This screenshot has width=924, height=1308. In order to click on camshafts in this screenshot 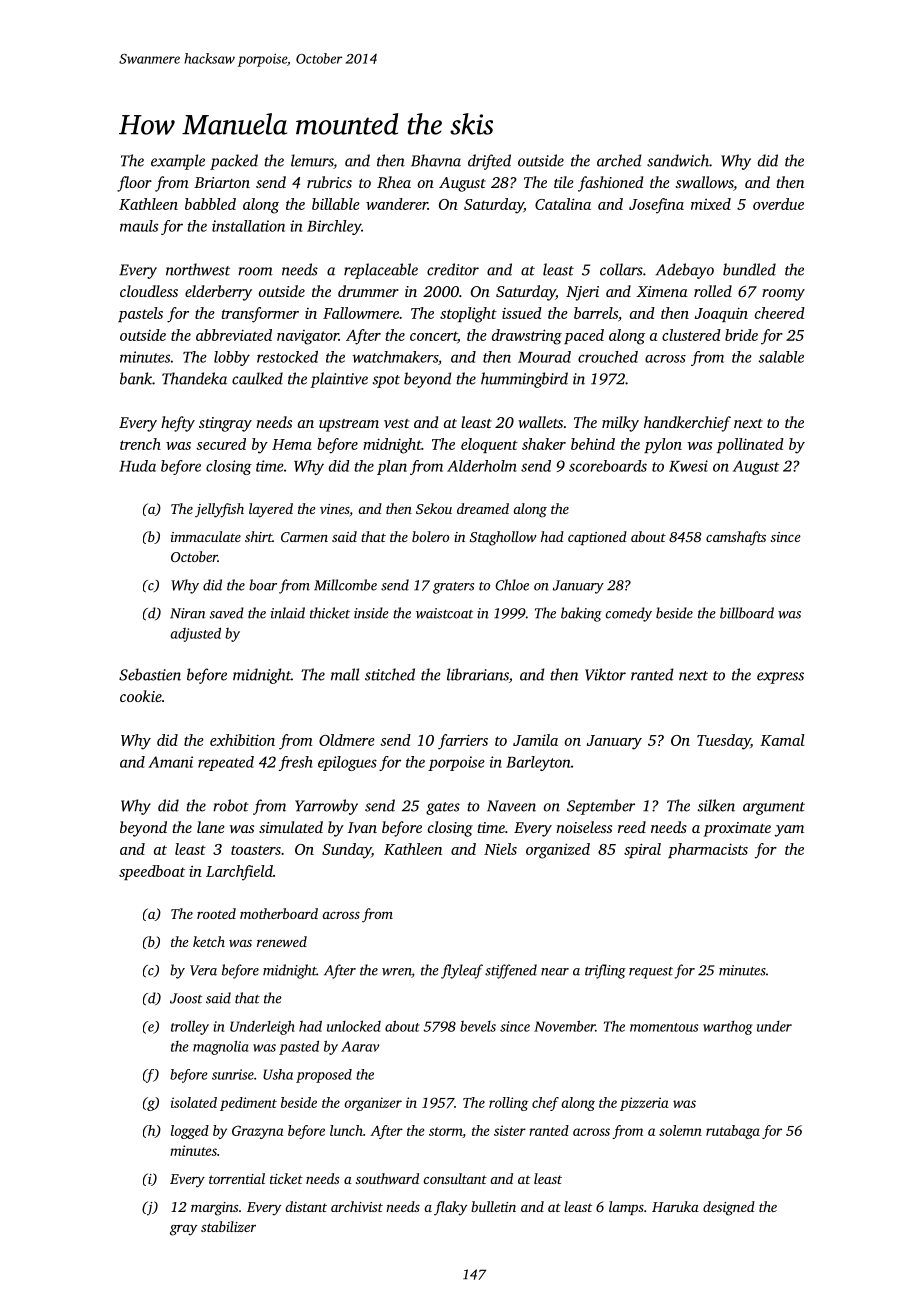, I will do `click(736, 538)`.
